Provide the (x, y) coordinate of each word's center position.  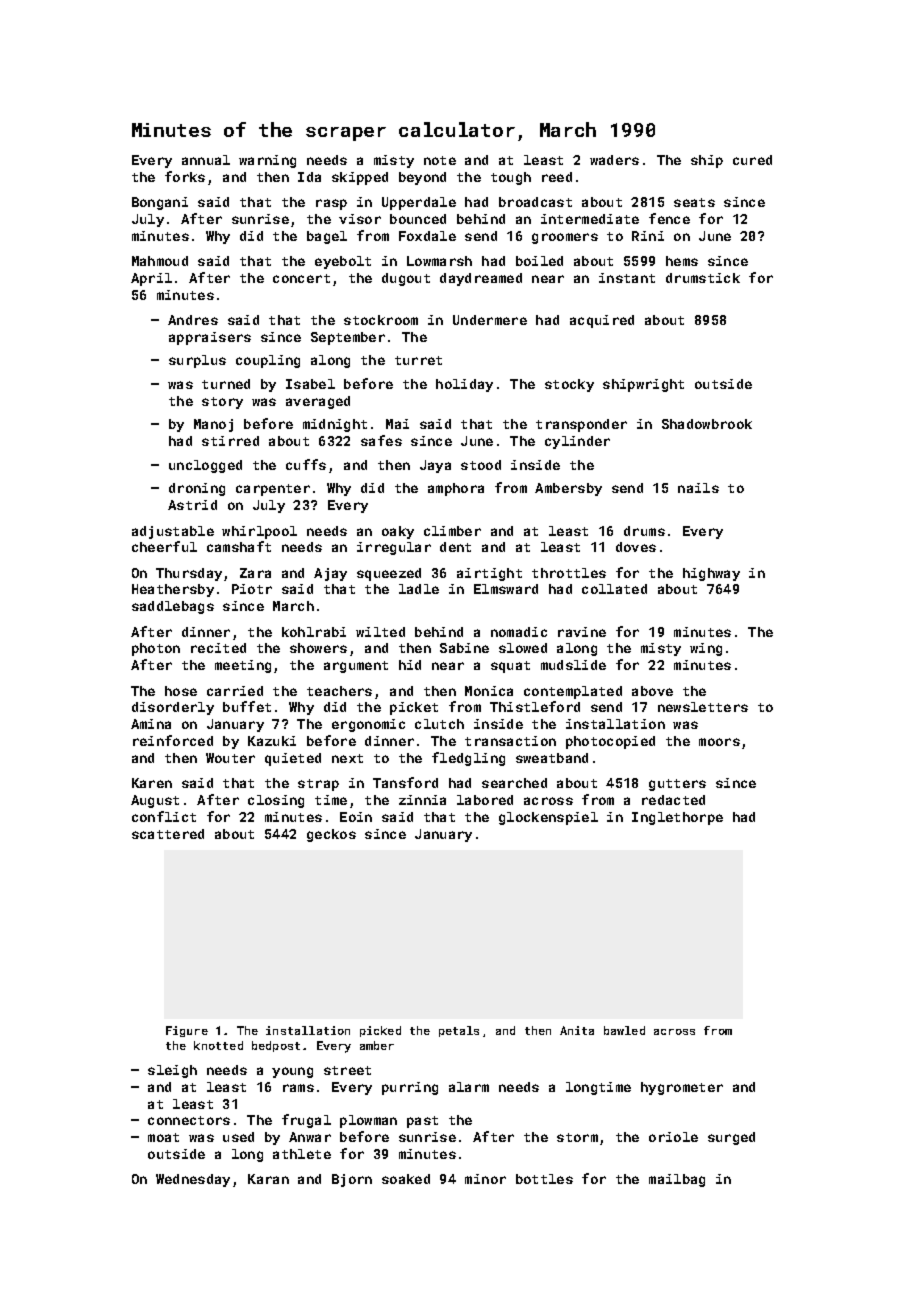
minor (485, 1179)
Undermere (490, 320)
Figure (187, 1031)
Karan (268, 1179)
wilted (380, 632)
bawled (624, 1030)
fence (669, 218)
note (440, 160)
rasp (331, 204)
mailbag (677, 1180)
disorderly (173, 708)
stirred (230, 441)
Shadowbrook (707, 424)
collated (614, 589)
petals (459, 1031)
